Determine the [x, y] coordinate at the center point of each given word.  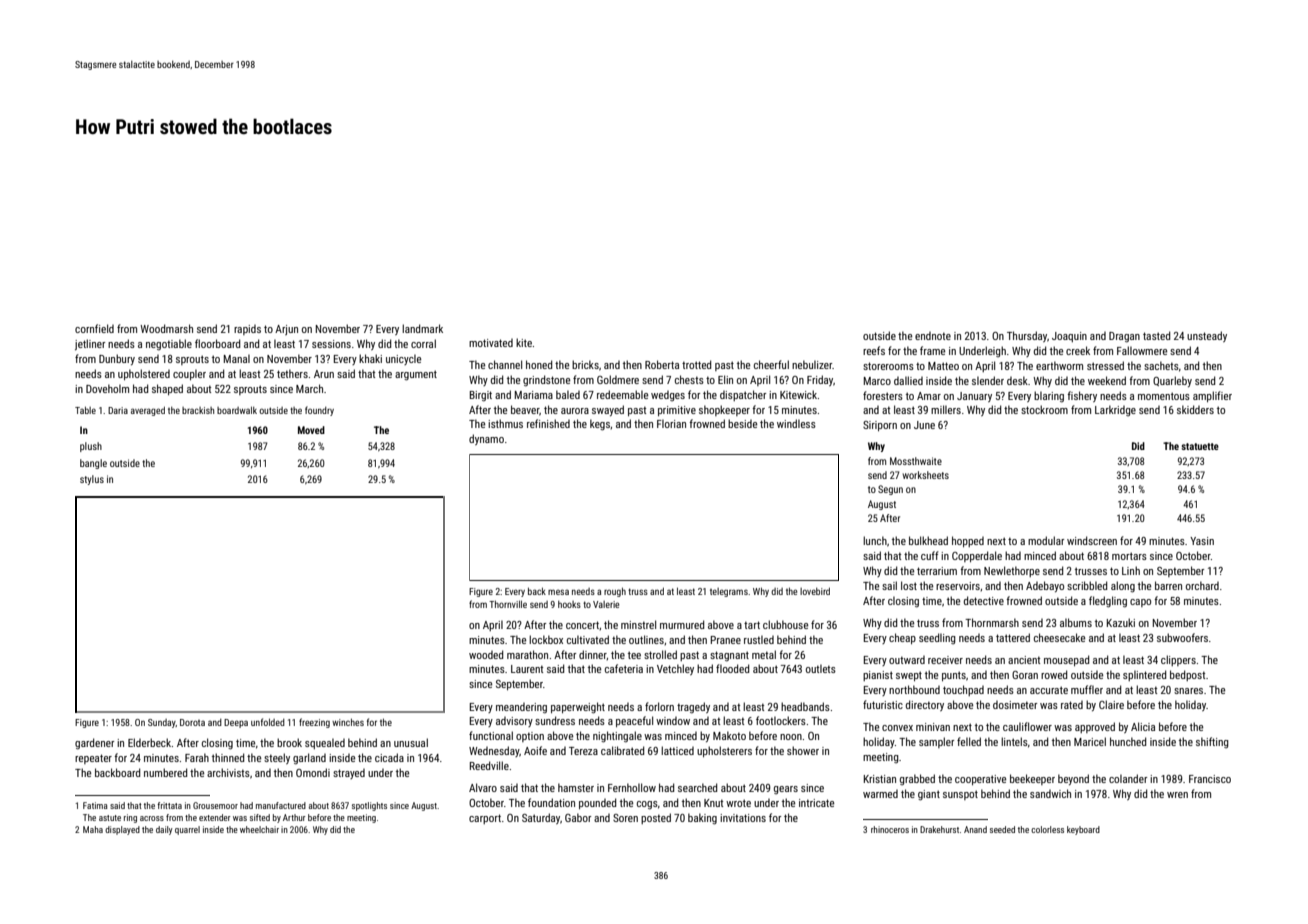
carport [485, 819]
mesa [558, 592]
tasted [1156, 335]
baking [702, 819]
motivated [491, 343]
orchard [1202, 585]
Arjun [286, 330]
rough [615, 592]
